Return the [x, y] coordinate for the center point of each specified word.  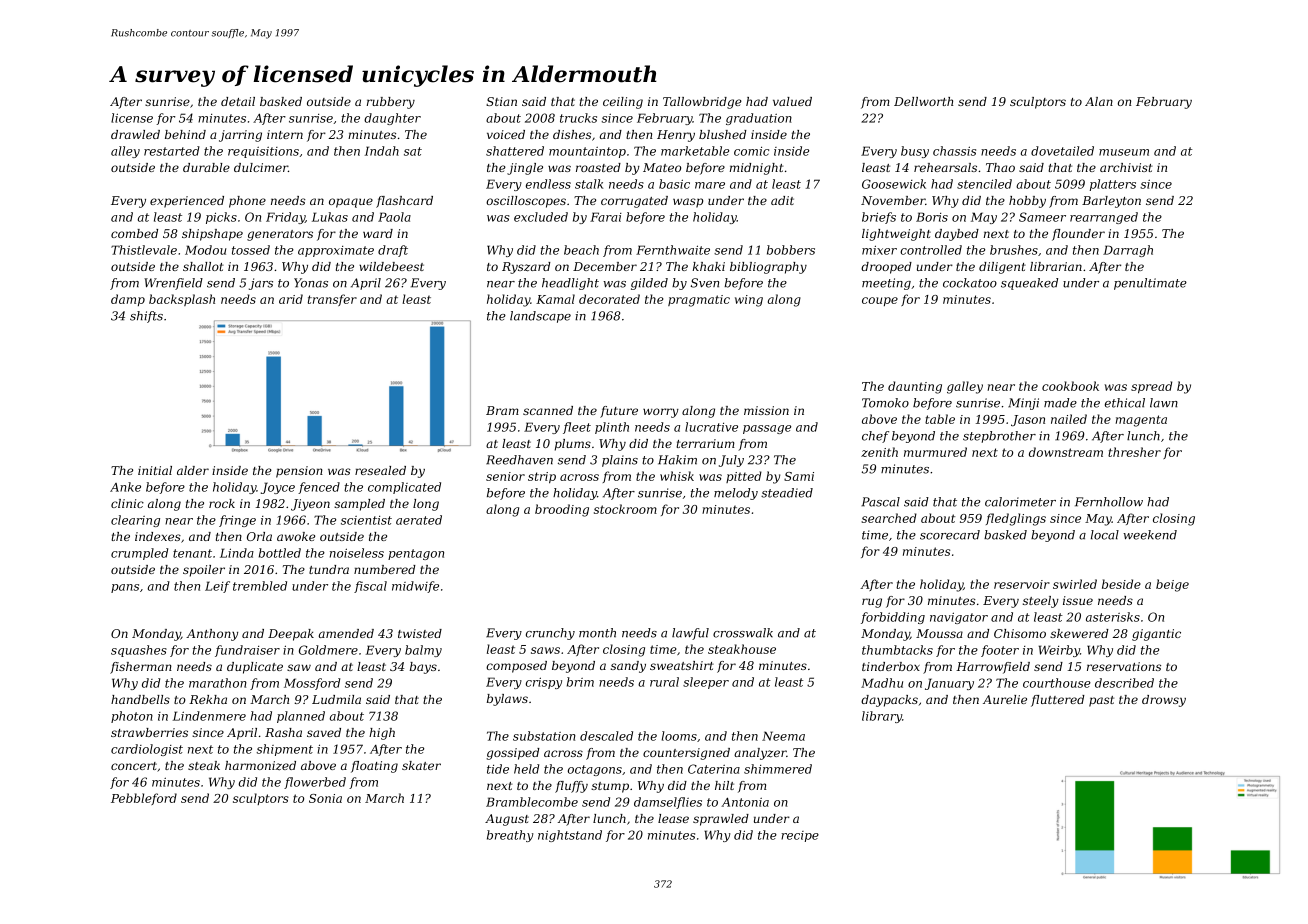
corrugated [634, 202]
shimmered [778, 769]
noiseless [357, 553]
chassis [954, 151]
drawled [135, 134]
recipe [800, 836]
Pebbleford [144, 799]
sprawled [721, 820]
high [382, 734]
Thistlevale [144, 250]
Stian [501, 101]
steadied [787, 493]
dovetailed [1062, 151]
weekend [1150, 535]
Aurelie [1005, 699]
